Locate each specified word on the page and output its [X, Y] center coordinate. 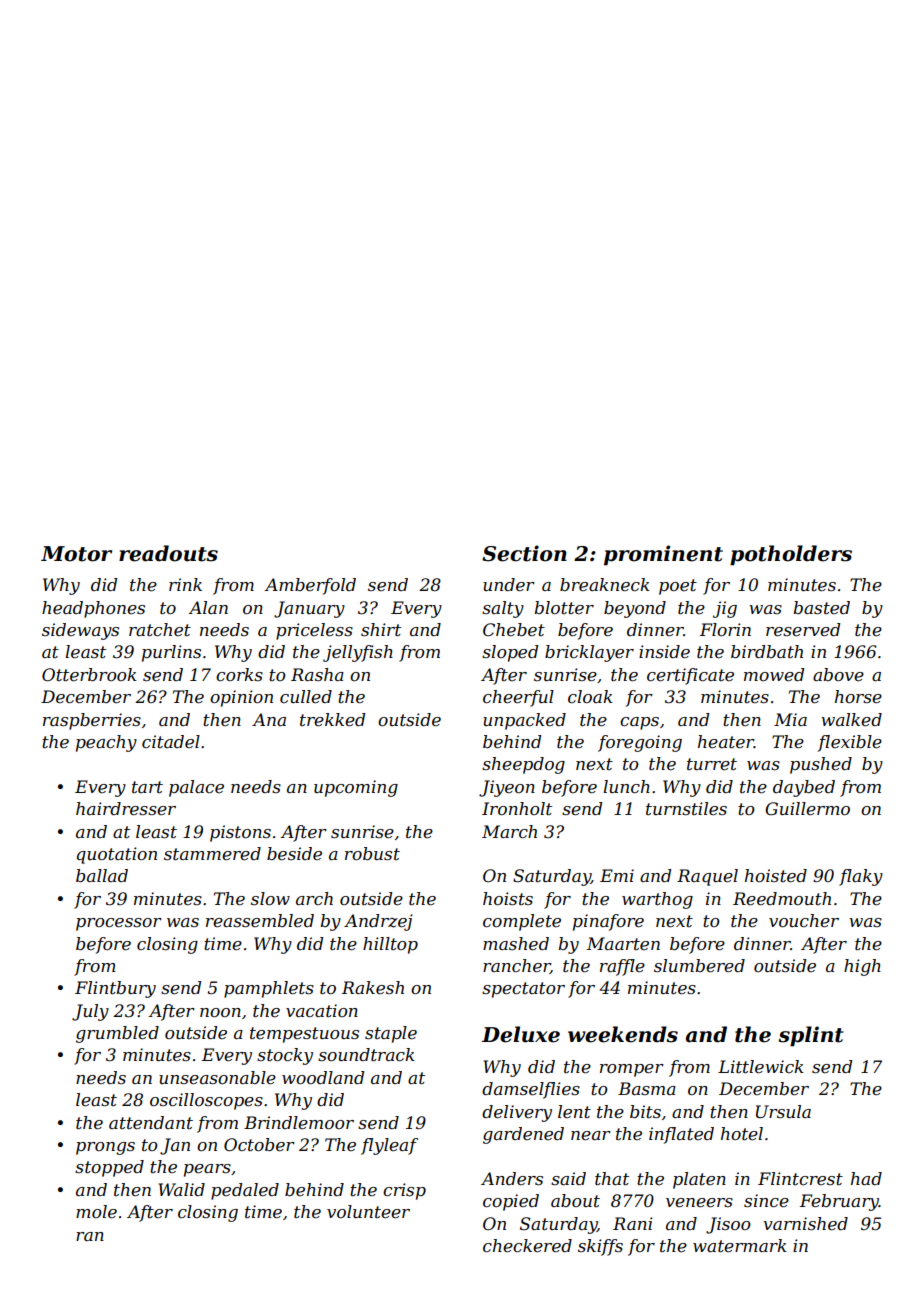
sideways [80, 631]
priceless [314, 631]
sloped [510, 653]
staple [391, 1034]
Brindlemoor [299, 1122]
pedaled [245, 1191]
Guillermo [807, 808]
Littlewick [761, 1066]
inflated [681, 1135]
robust [372, 853]
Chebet [514, 629]
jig [725, 609]
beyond [635, 609]
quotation [117, 855]
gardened [523, 1135]
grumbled [117, 1034]
